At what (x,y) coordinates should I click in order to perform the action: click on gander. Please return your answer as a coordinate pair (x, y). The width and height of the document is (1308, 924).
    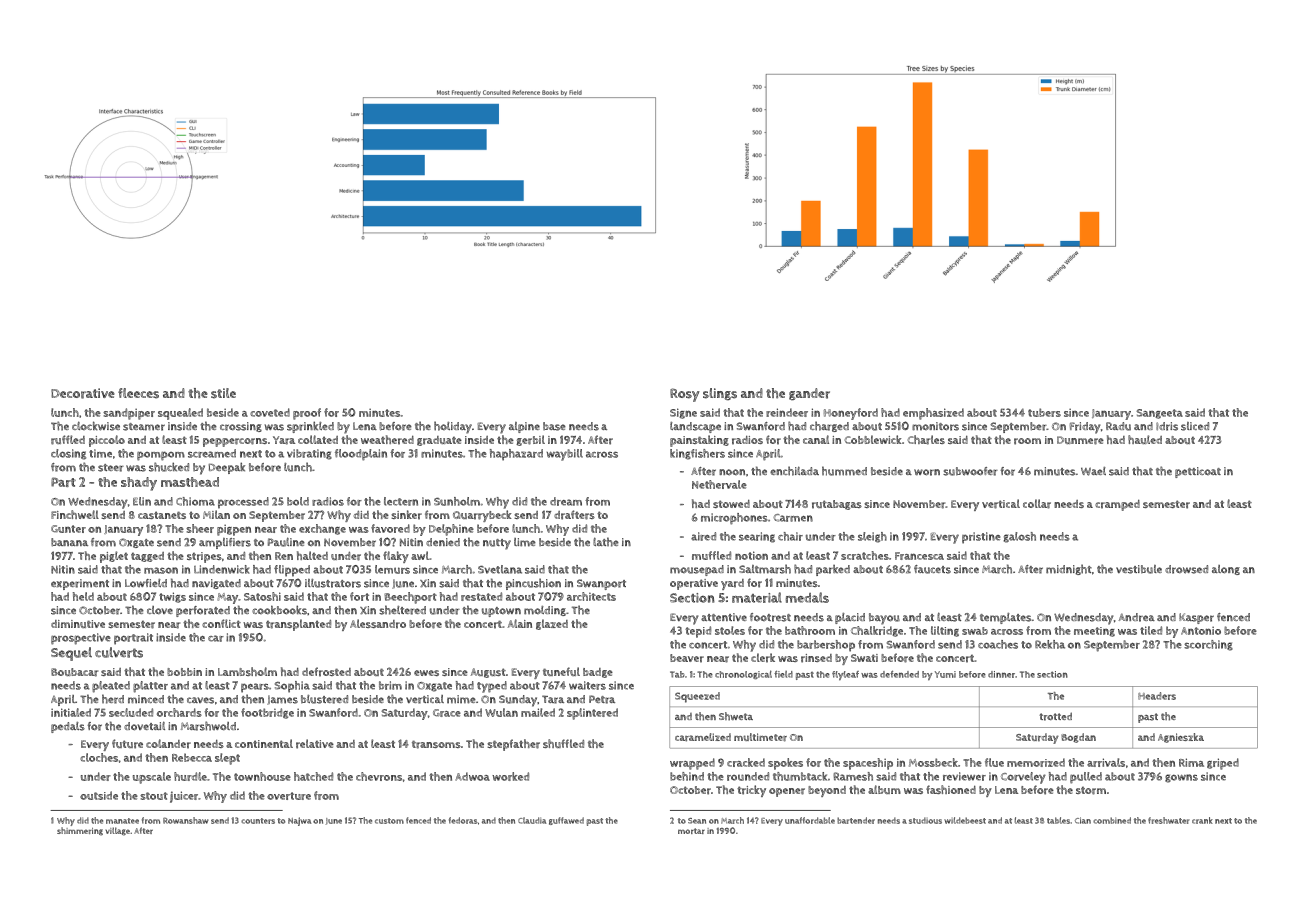
    Looking at the image, I should click on (809, 394).
